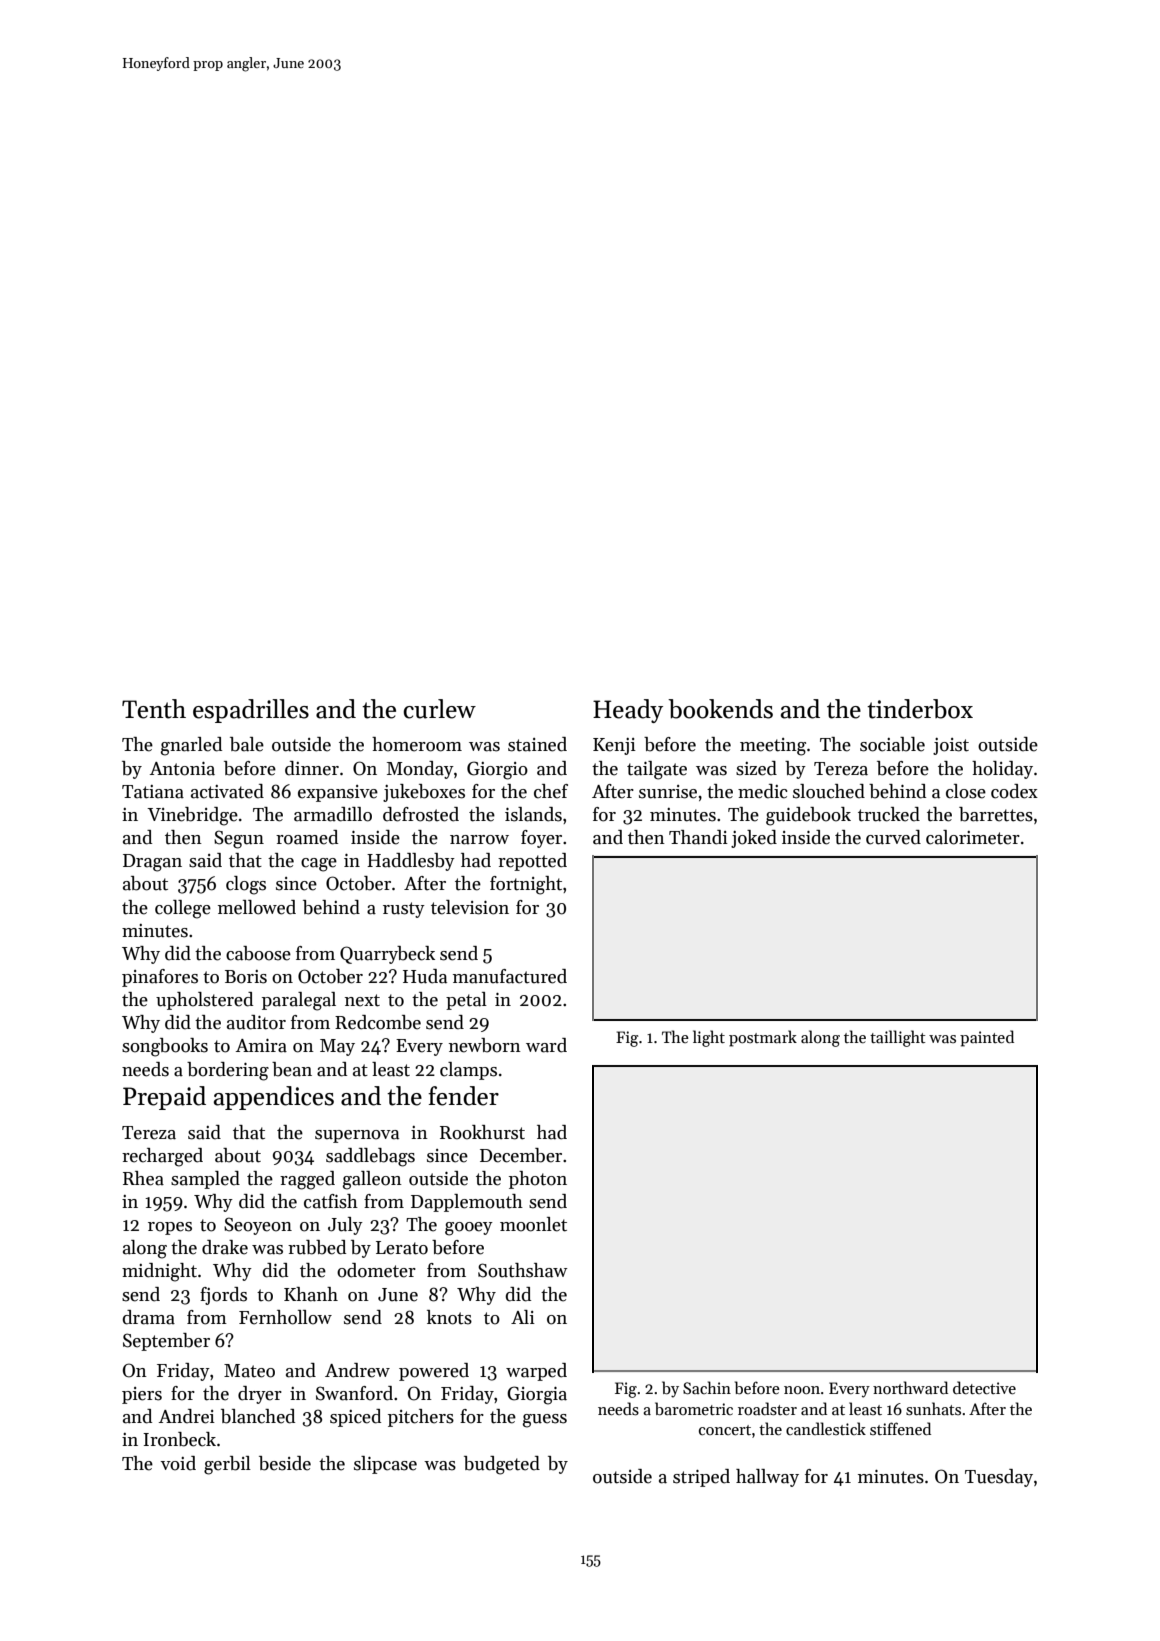 The image size is (1160, 1641). What do you see at coordinates (251, 711) in the document?
I see `espadrilles` at bounding box center [251, 711].
